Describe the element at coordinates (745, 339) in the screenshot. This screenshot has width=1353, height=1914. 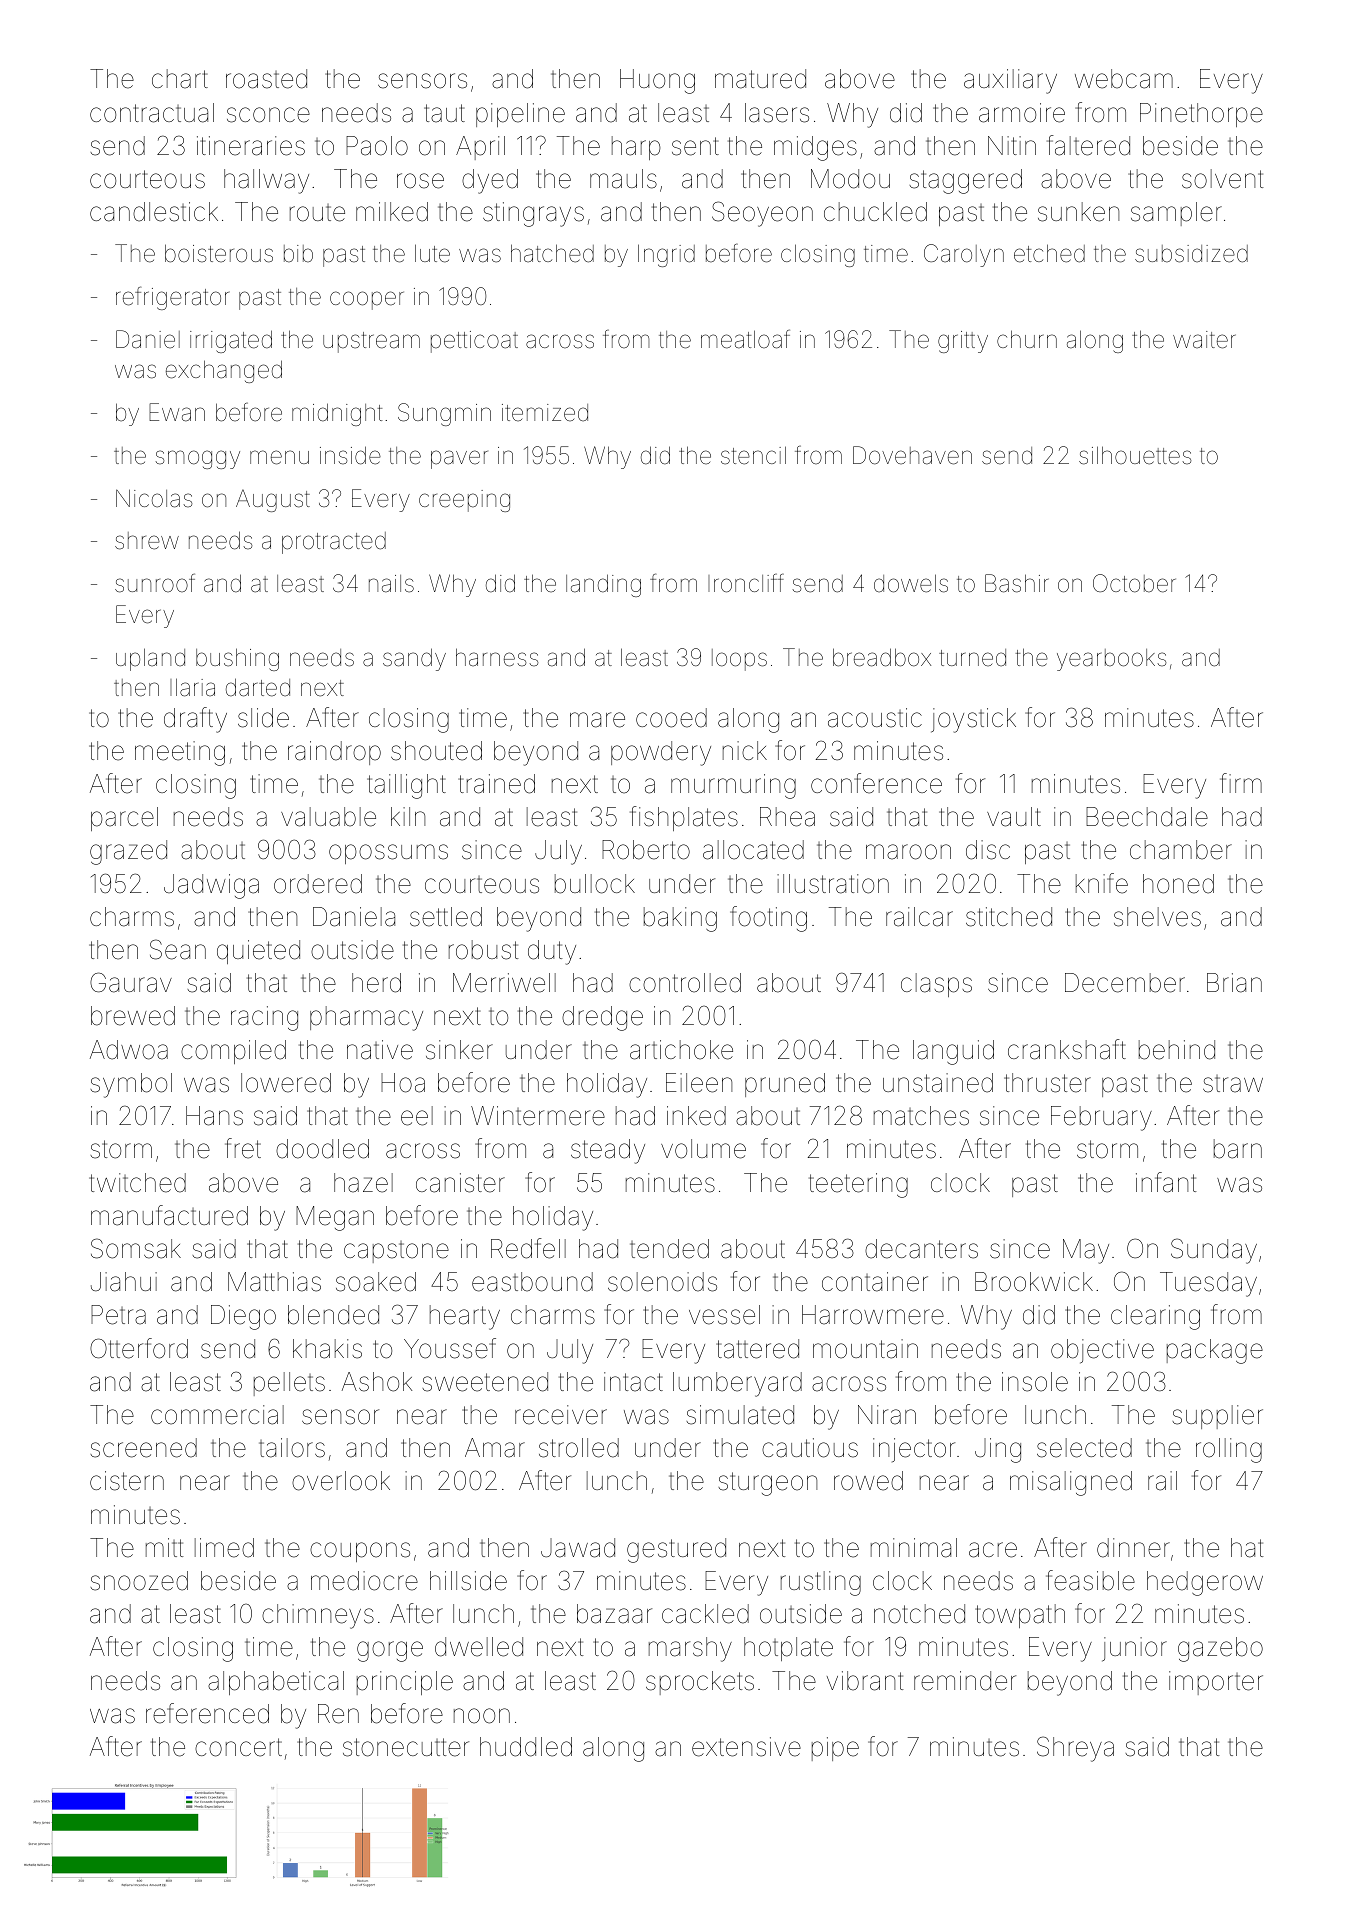
I see `meatloaf` at that location.
